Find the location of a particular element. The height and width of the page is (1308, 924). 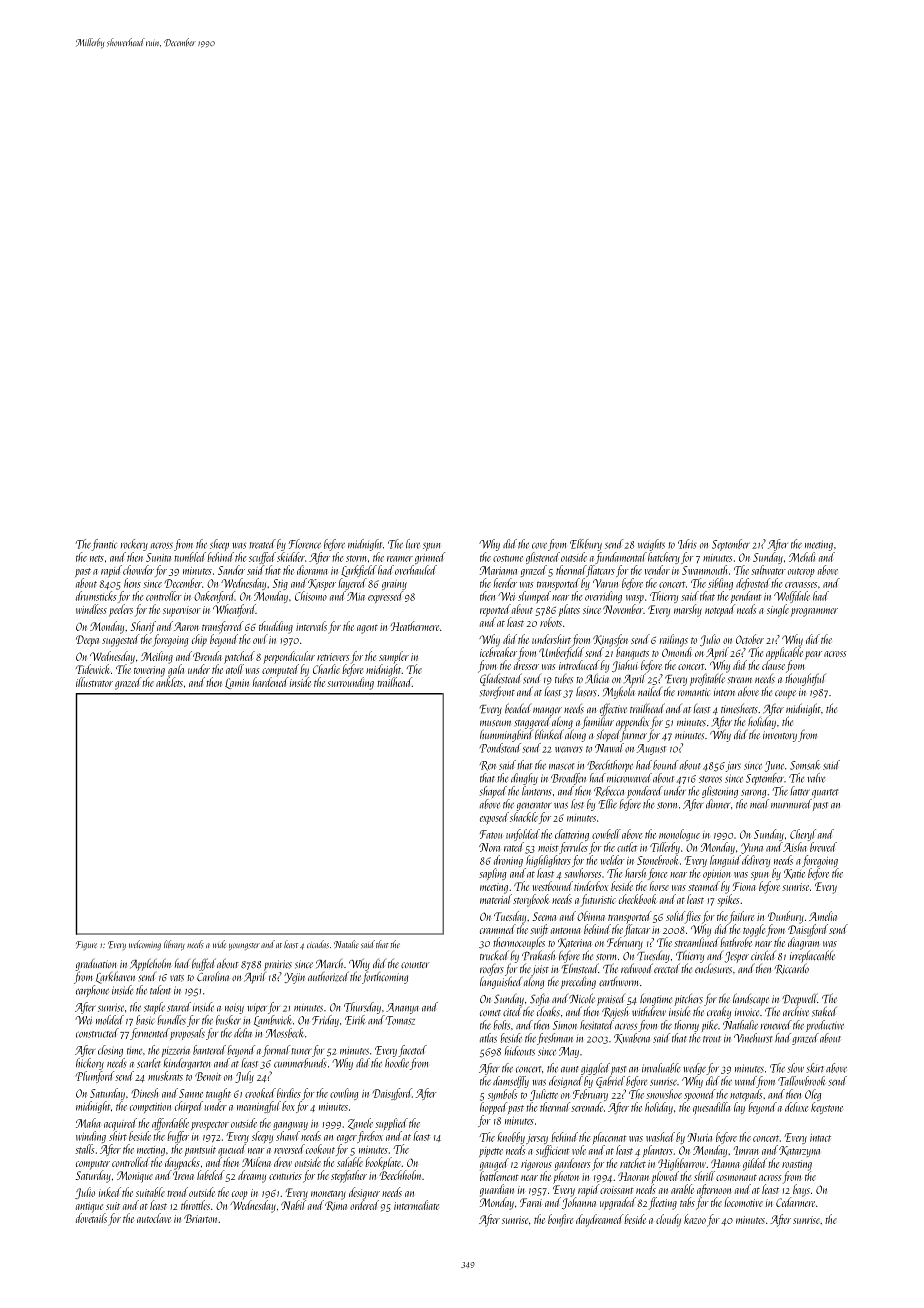

guardian is located at coordinates (497, 1190).
